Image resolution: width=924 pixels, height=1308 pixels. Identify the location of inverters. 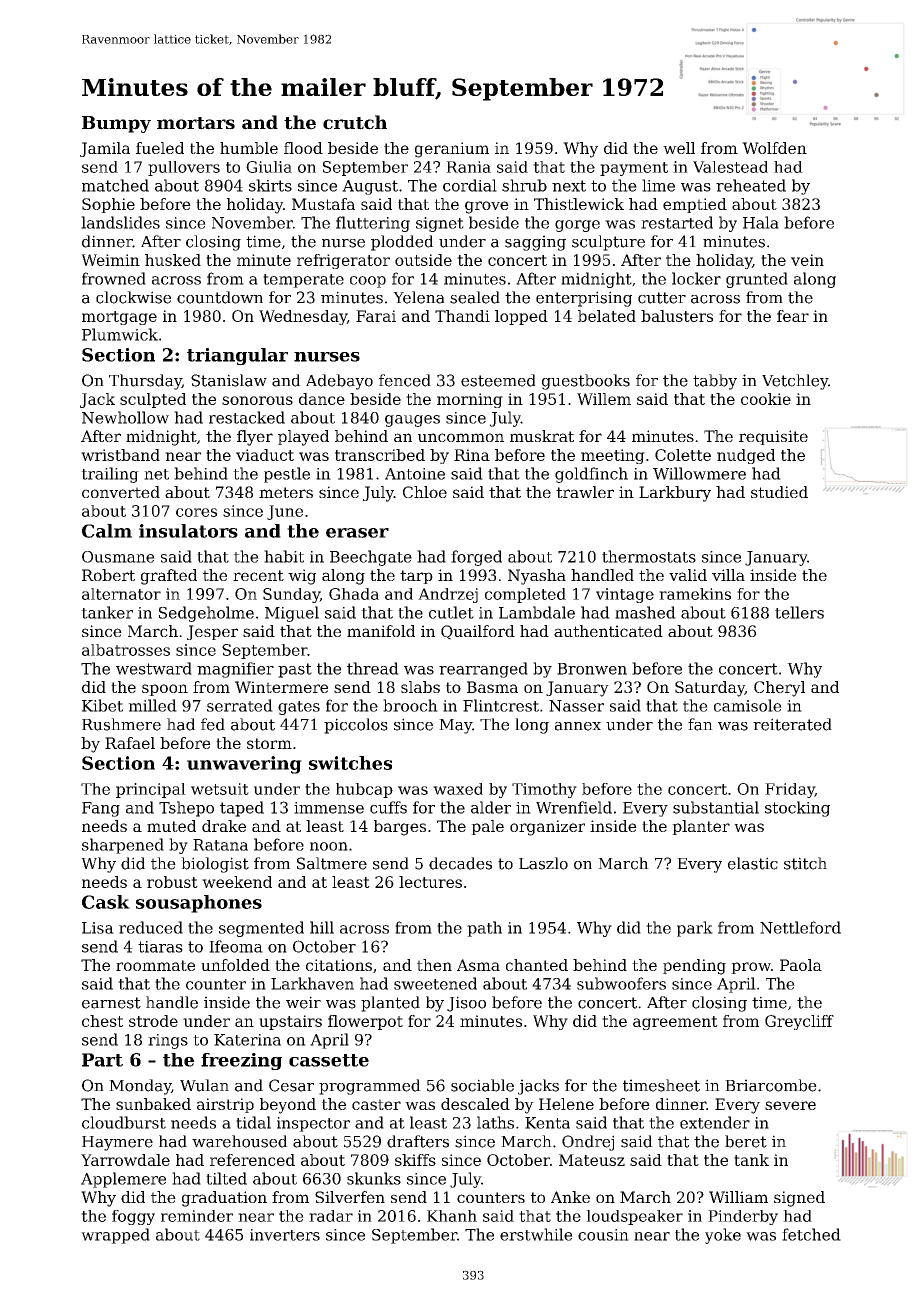
(285, 1235).
